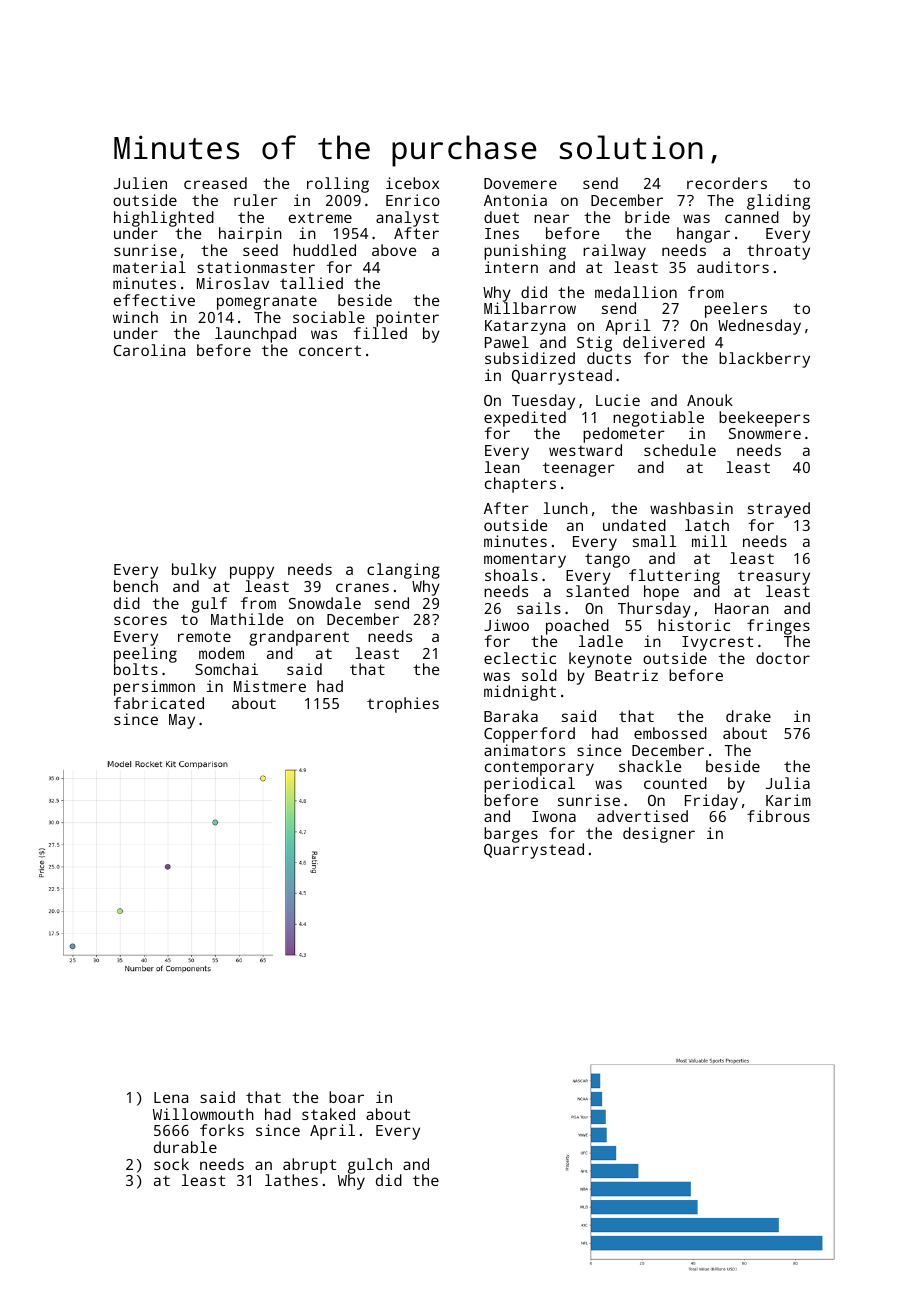  What do you see at coordinates (154, 688) in the document?
I see `persimmon` at bounding box center [154, 688].
